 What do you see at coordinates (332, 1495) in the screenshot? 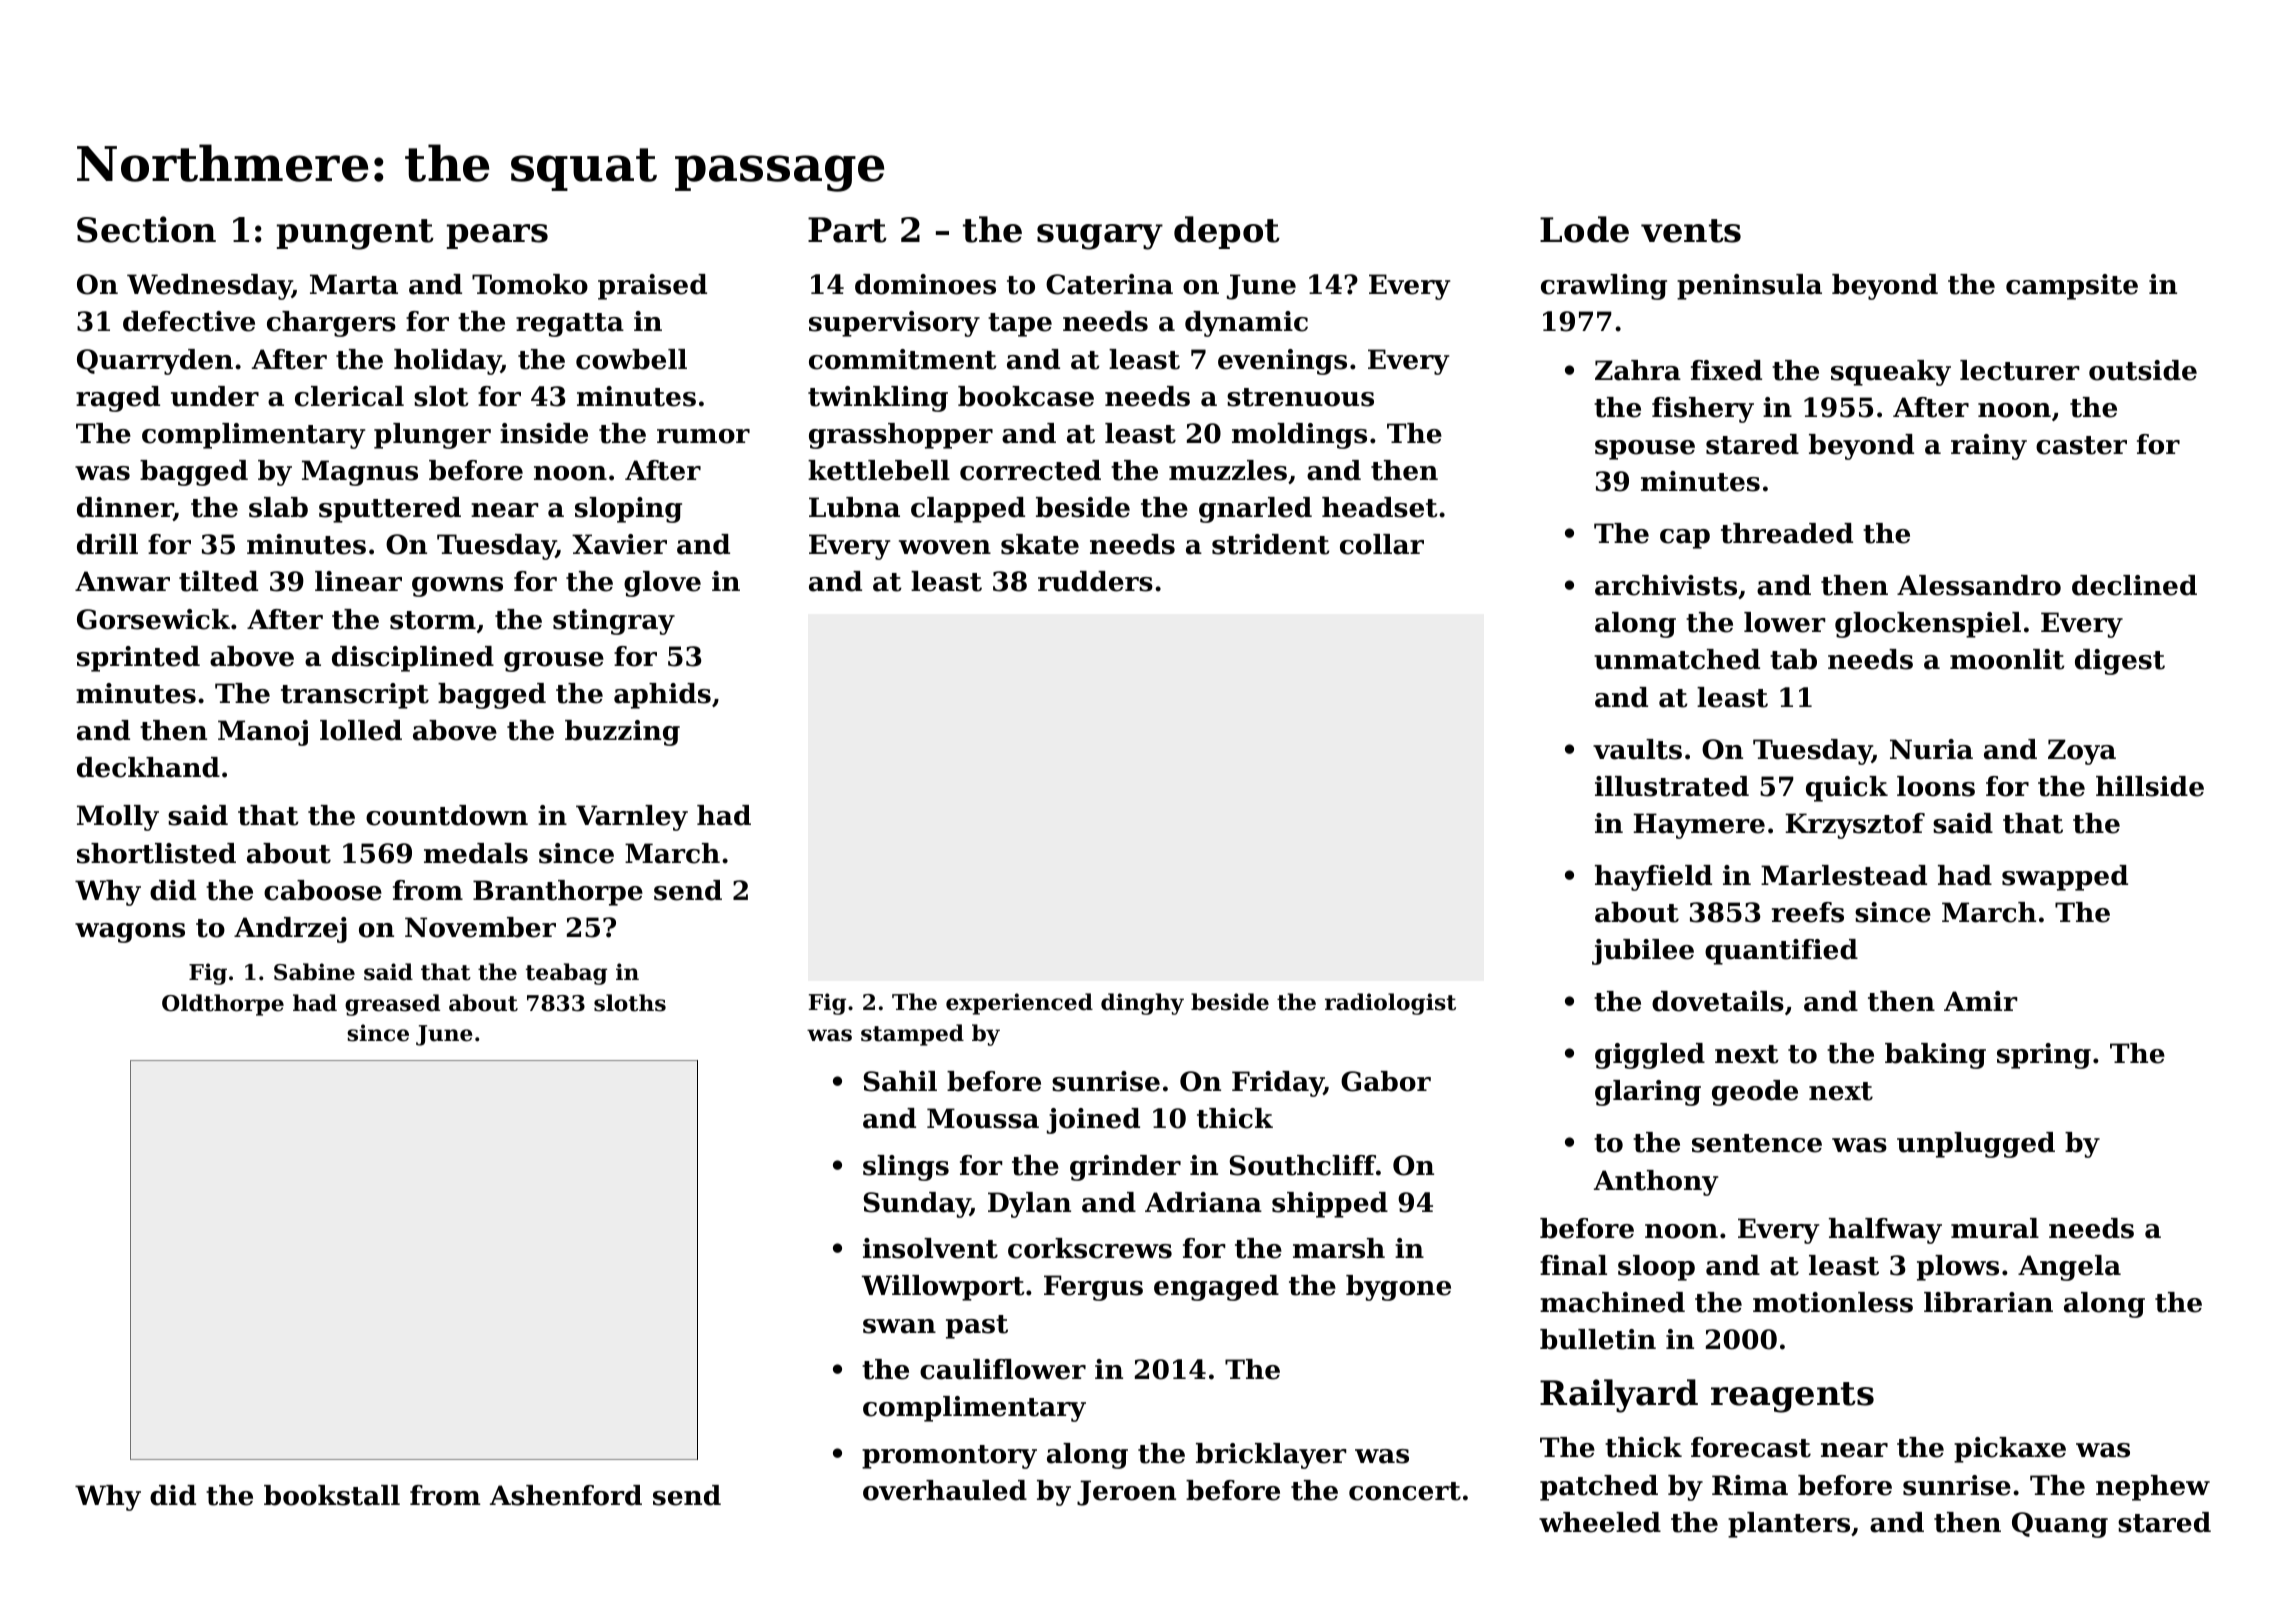
I see `bookstall` at bounding box center [332, 1495].
